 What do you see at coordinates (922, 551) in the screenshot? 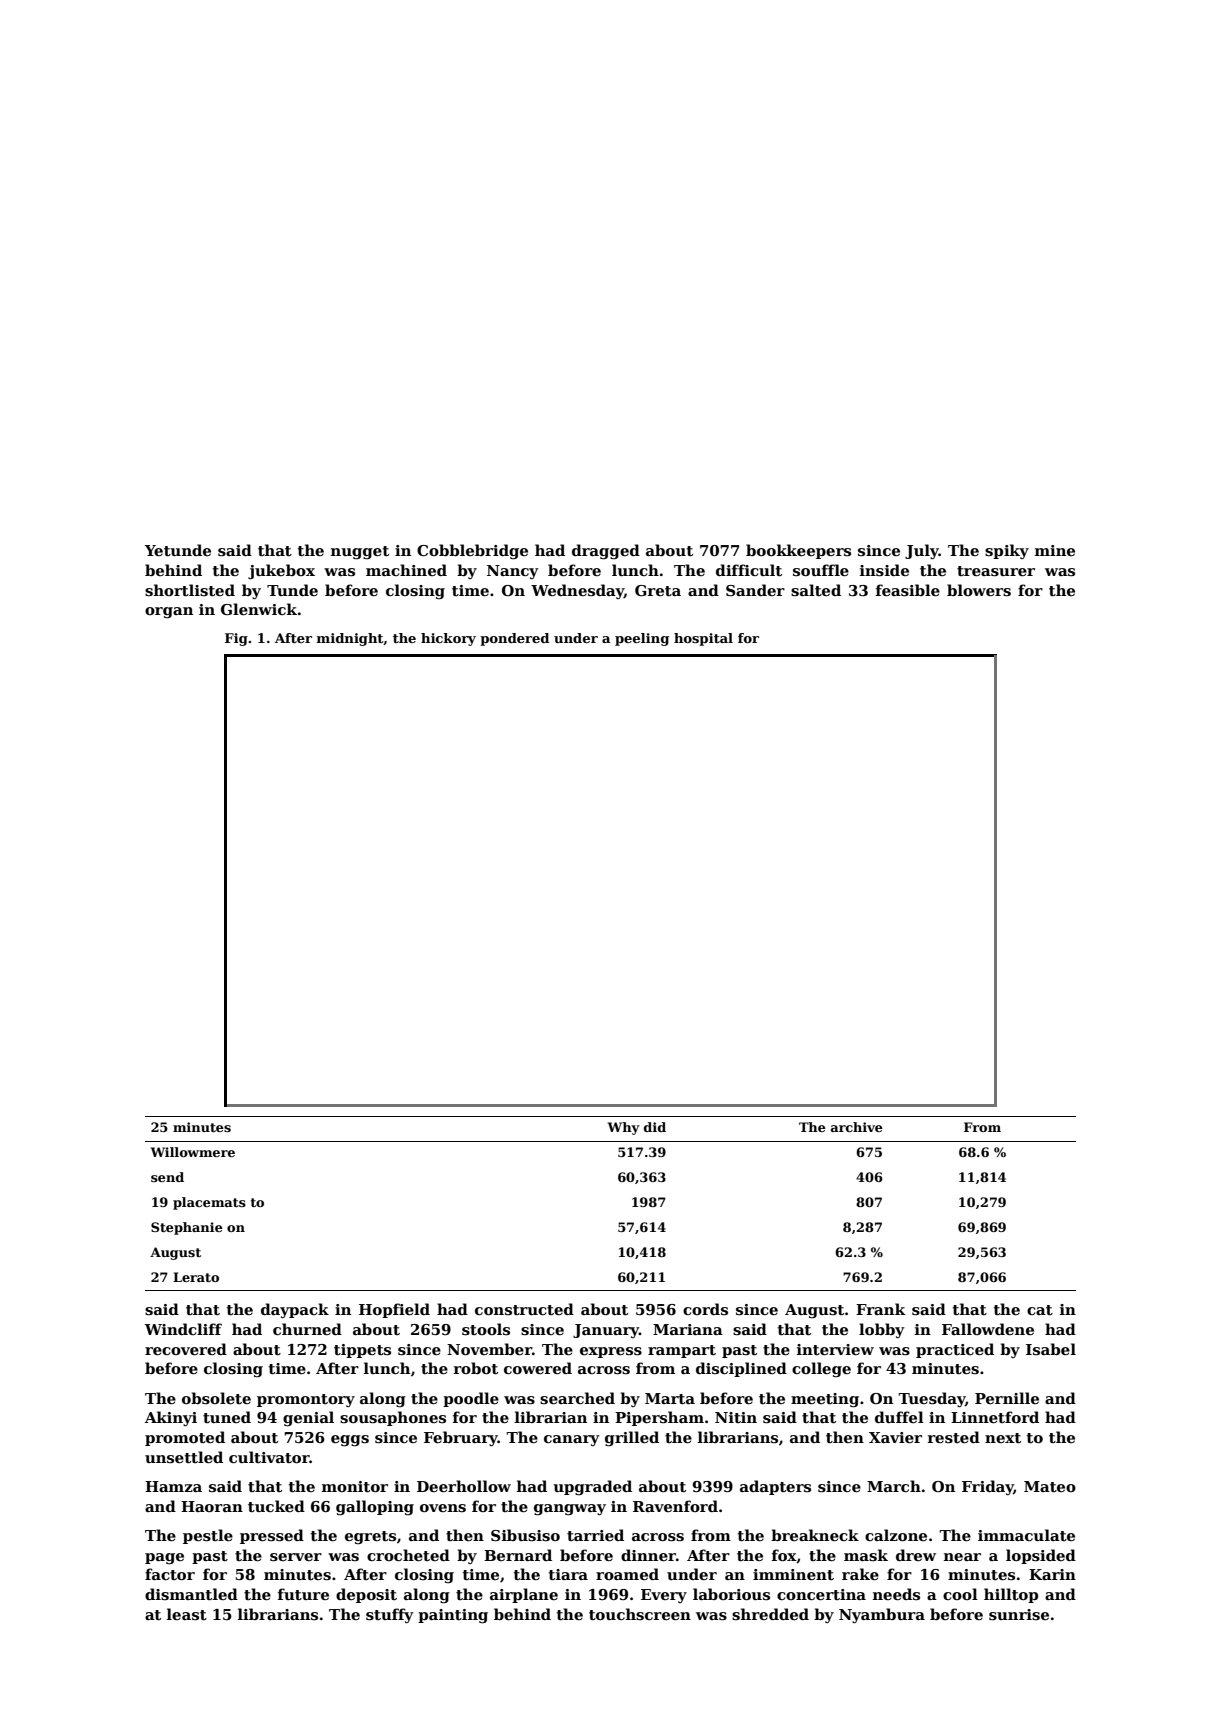
I see `July` at bounding box center [922, 551].
